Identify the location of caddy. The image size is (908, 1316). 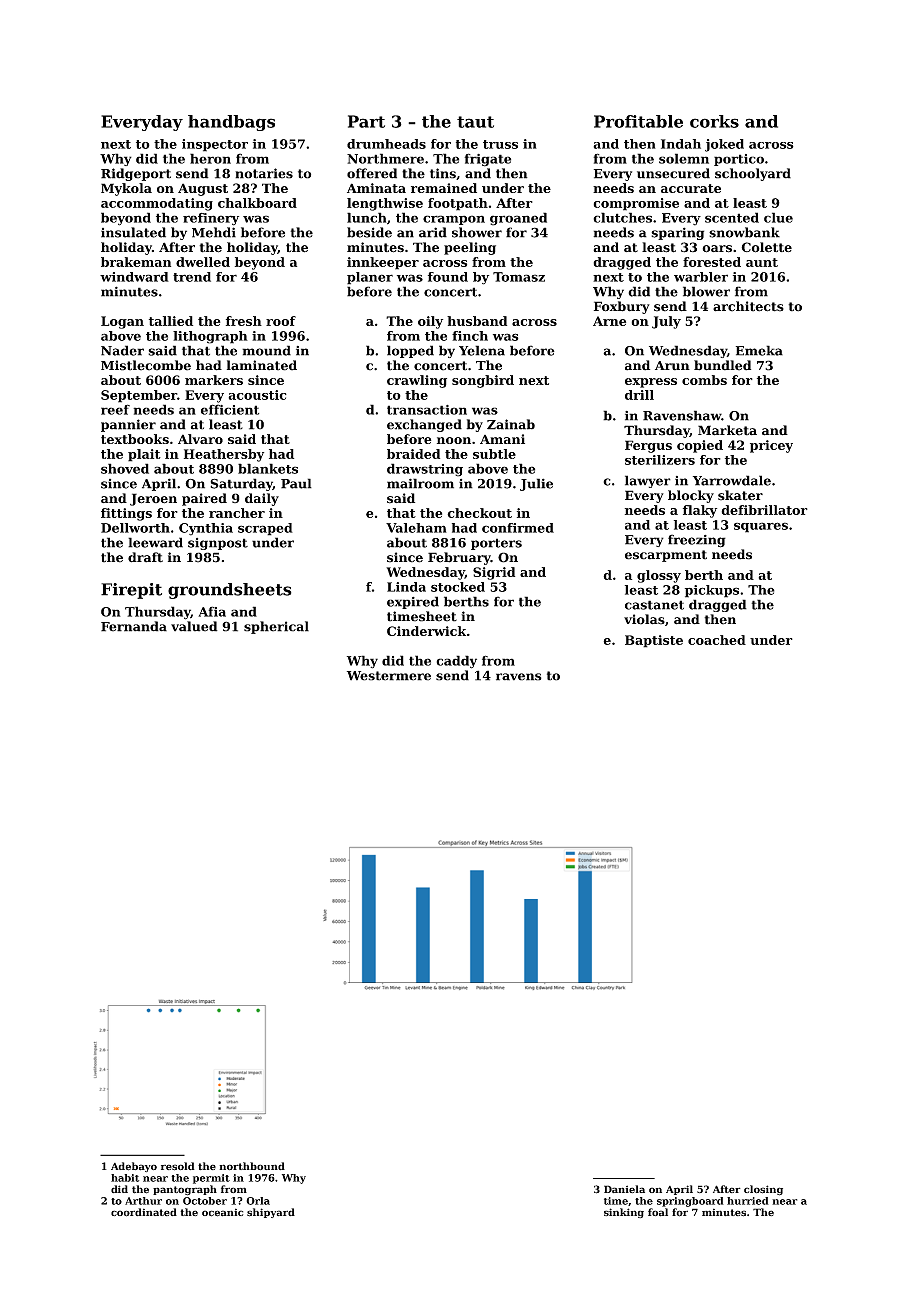
(456, 662).
